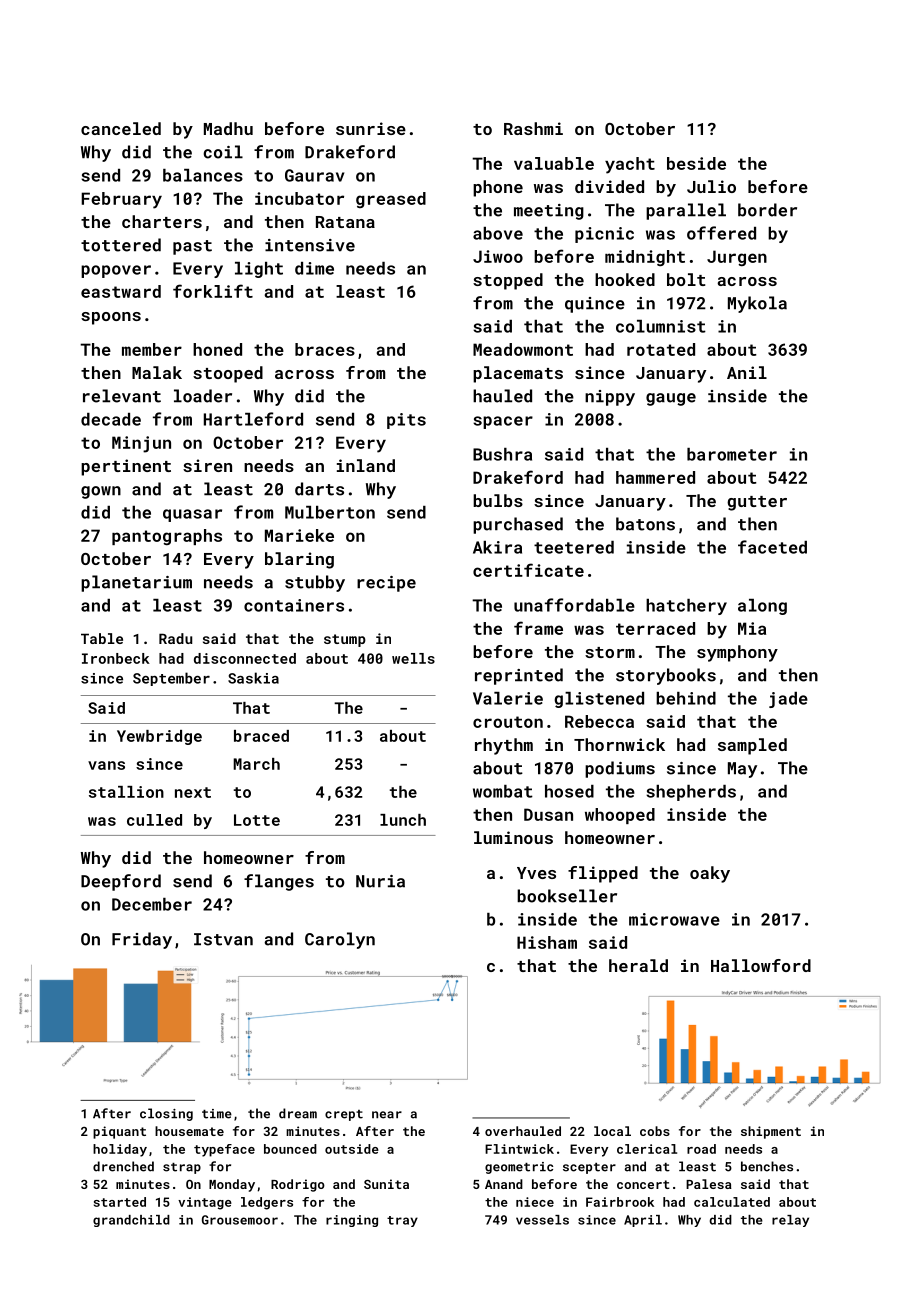 The image size is (908, 1316). What do you see at coordinates (696, 163) in the image?
I see `beside` at bounding box center [696, 163].
